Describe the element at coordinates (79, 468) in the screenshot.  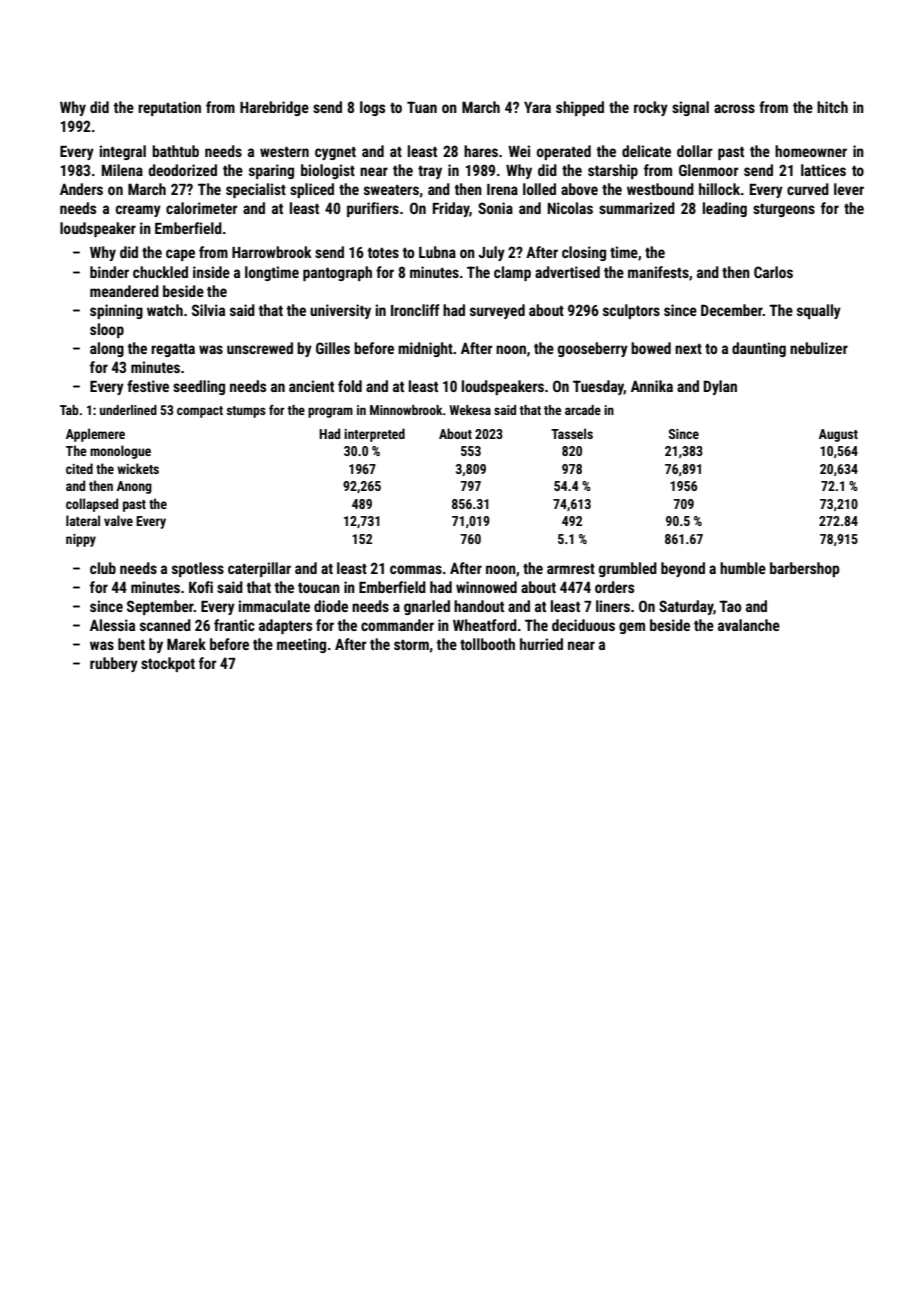
I see `cited` at that location.
